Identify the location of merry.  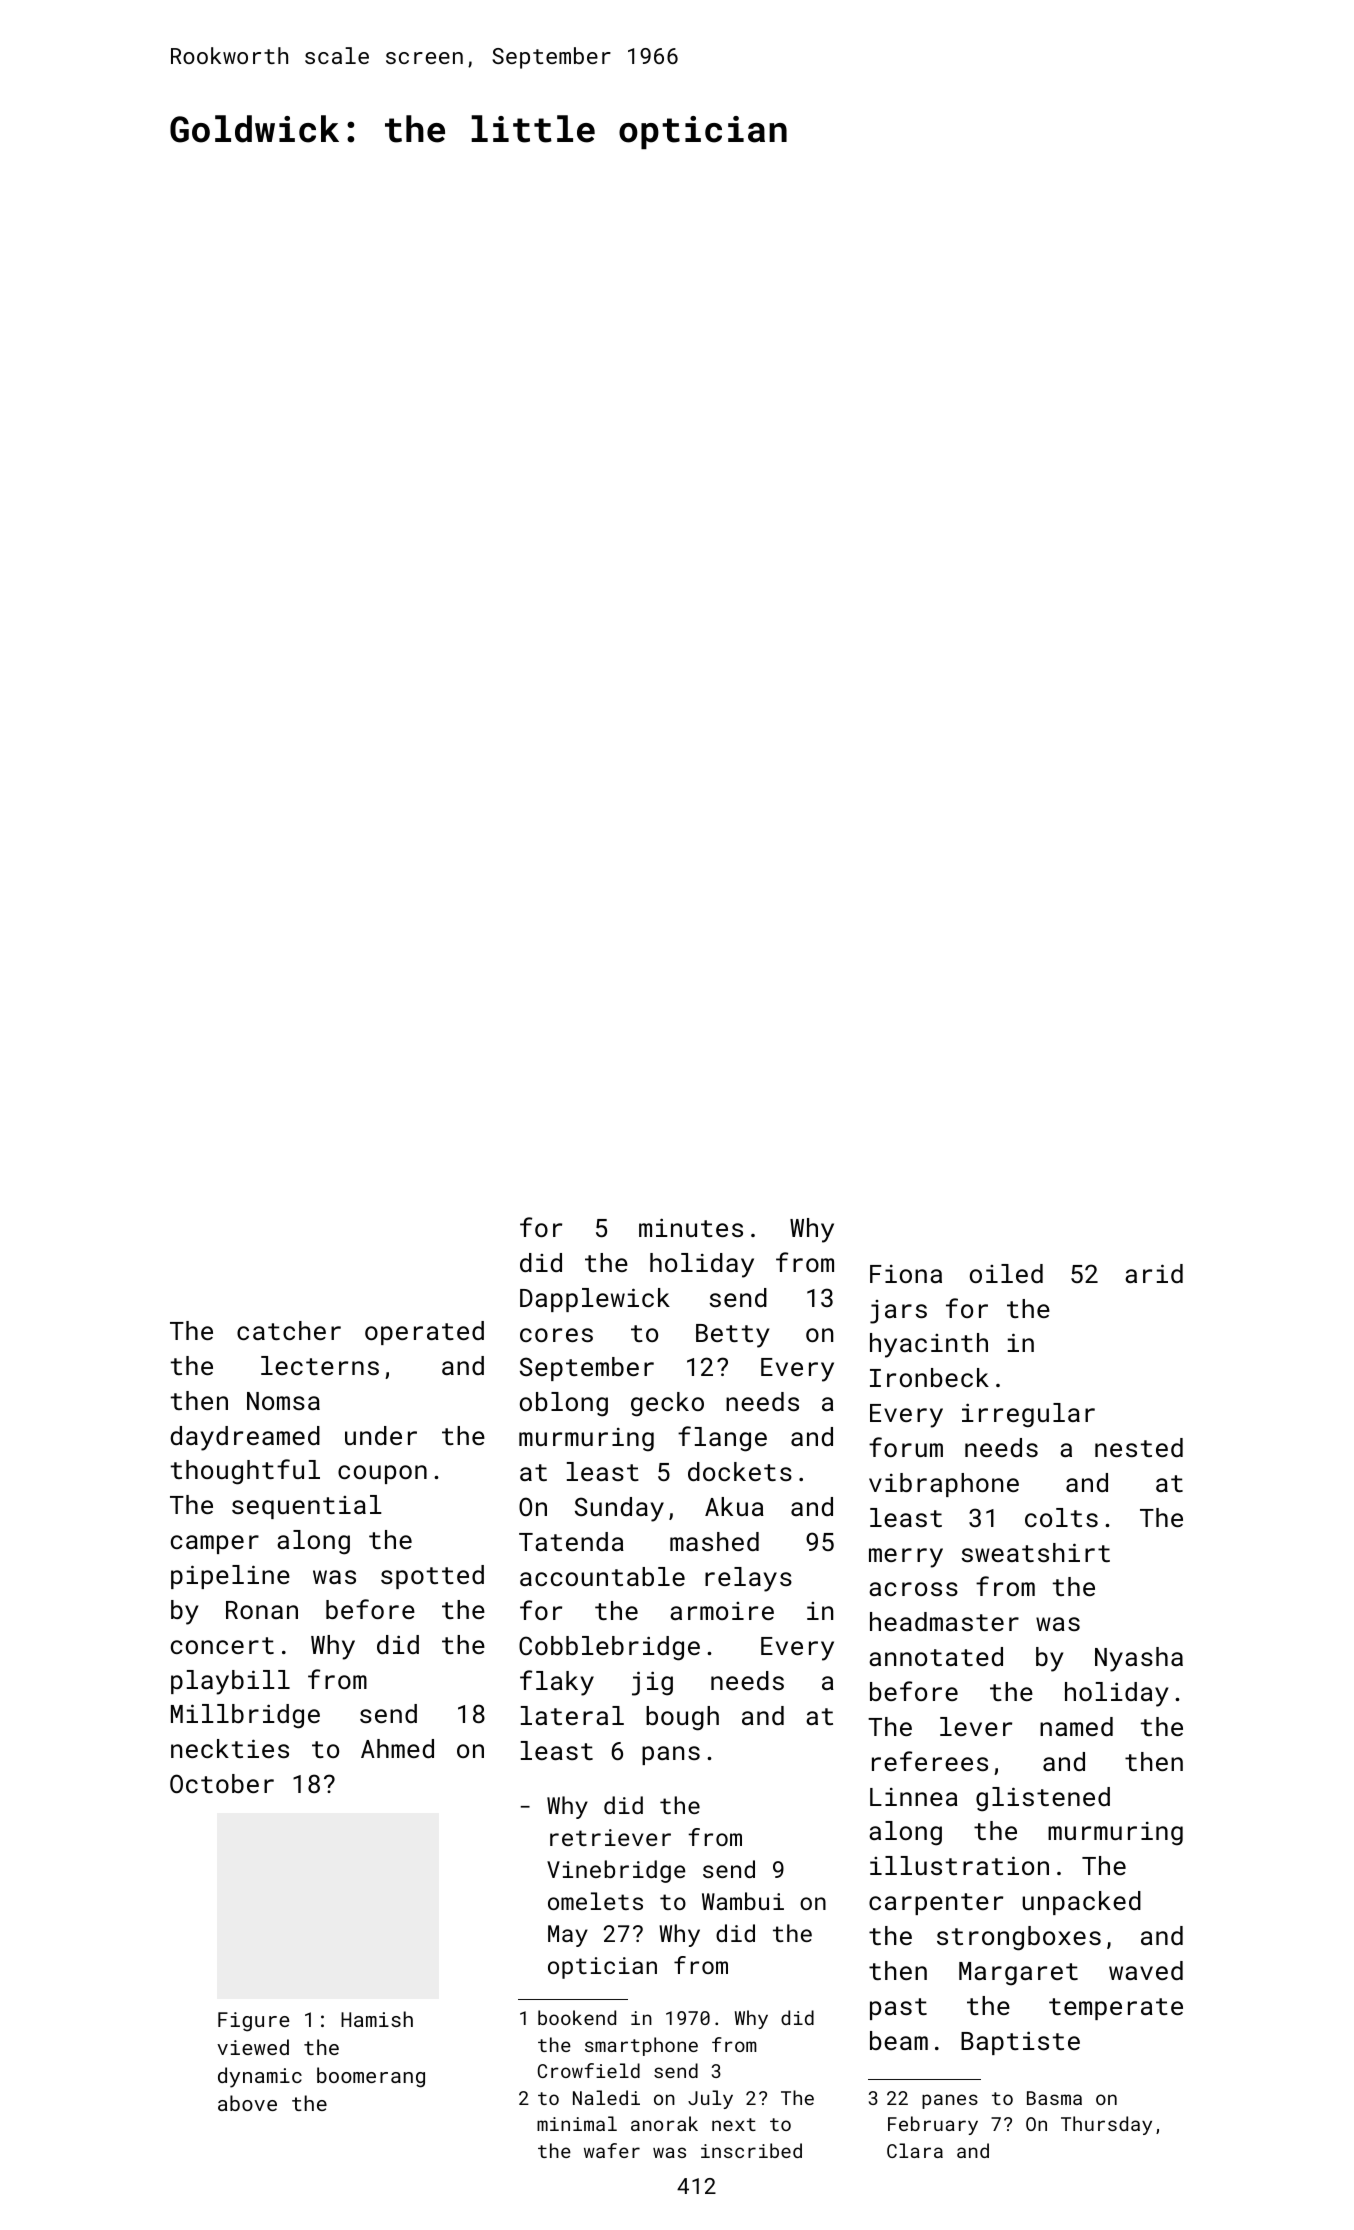
(906, 1558).
